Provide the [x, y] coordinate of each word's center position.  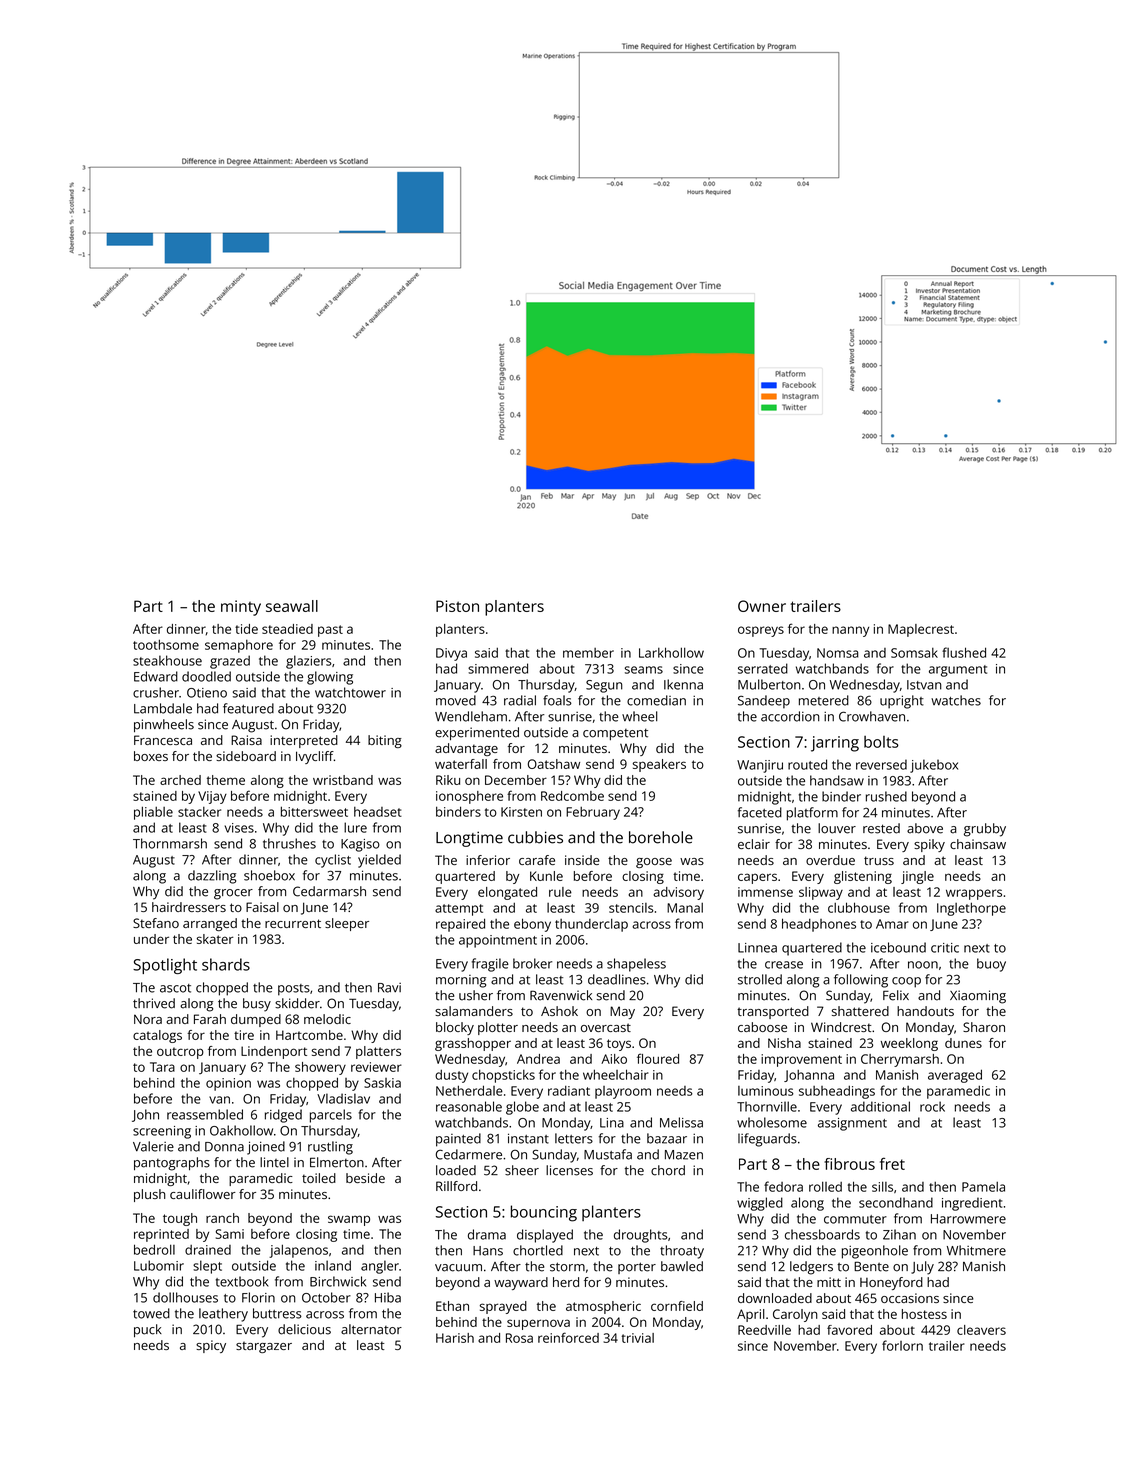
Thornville [767, 1106]
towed [151, 1313]
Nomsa [837, 653]
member [588, 653]
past [330, 631]
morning [461, 981]
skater [215, 939]
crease [784, 965]
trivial [637, 1338]
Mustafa [608, 1154]
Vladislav [343, 1098]
